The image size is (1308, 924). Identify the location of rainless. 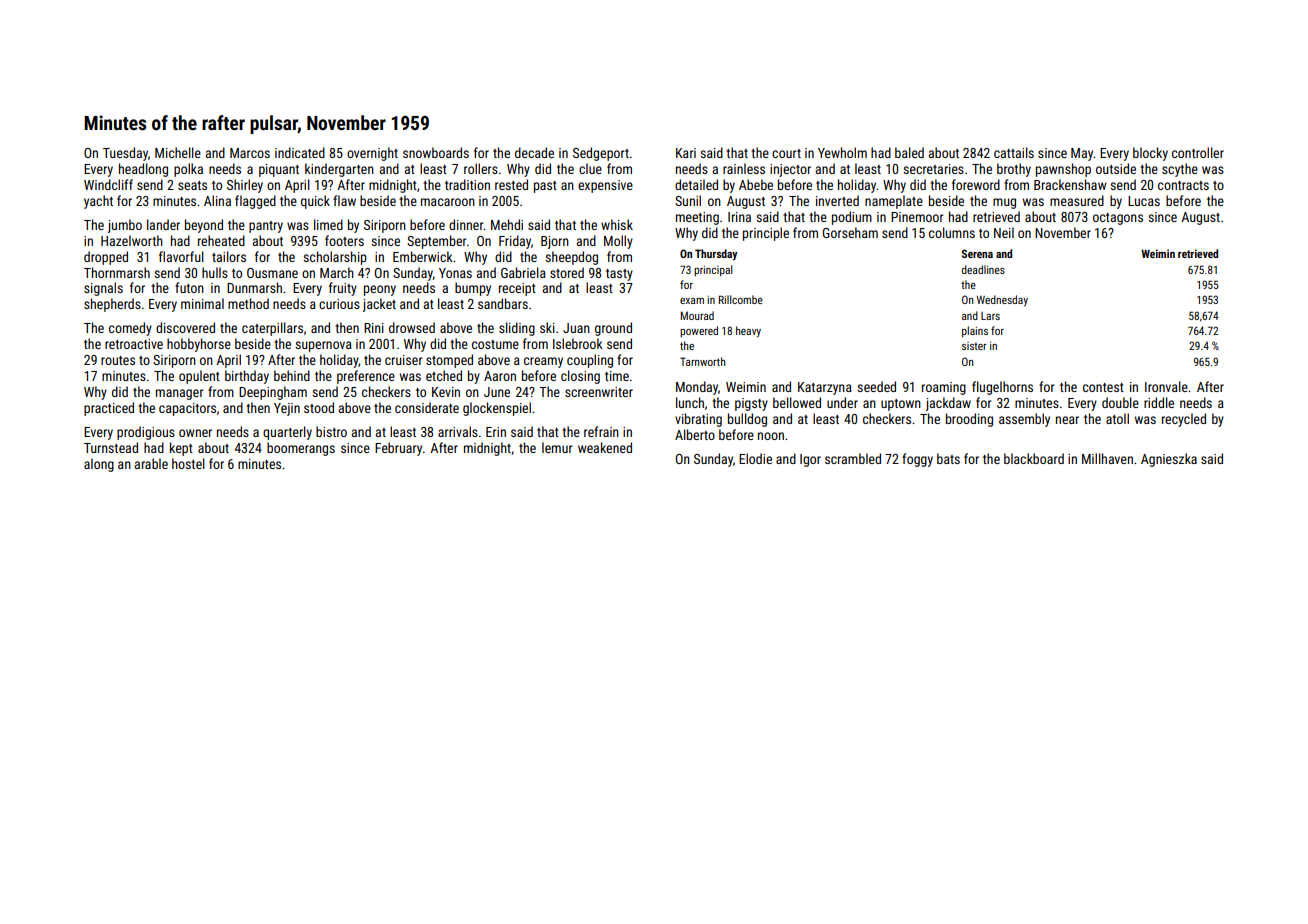
(744, 168).
